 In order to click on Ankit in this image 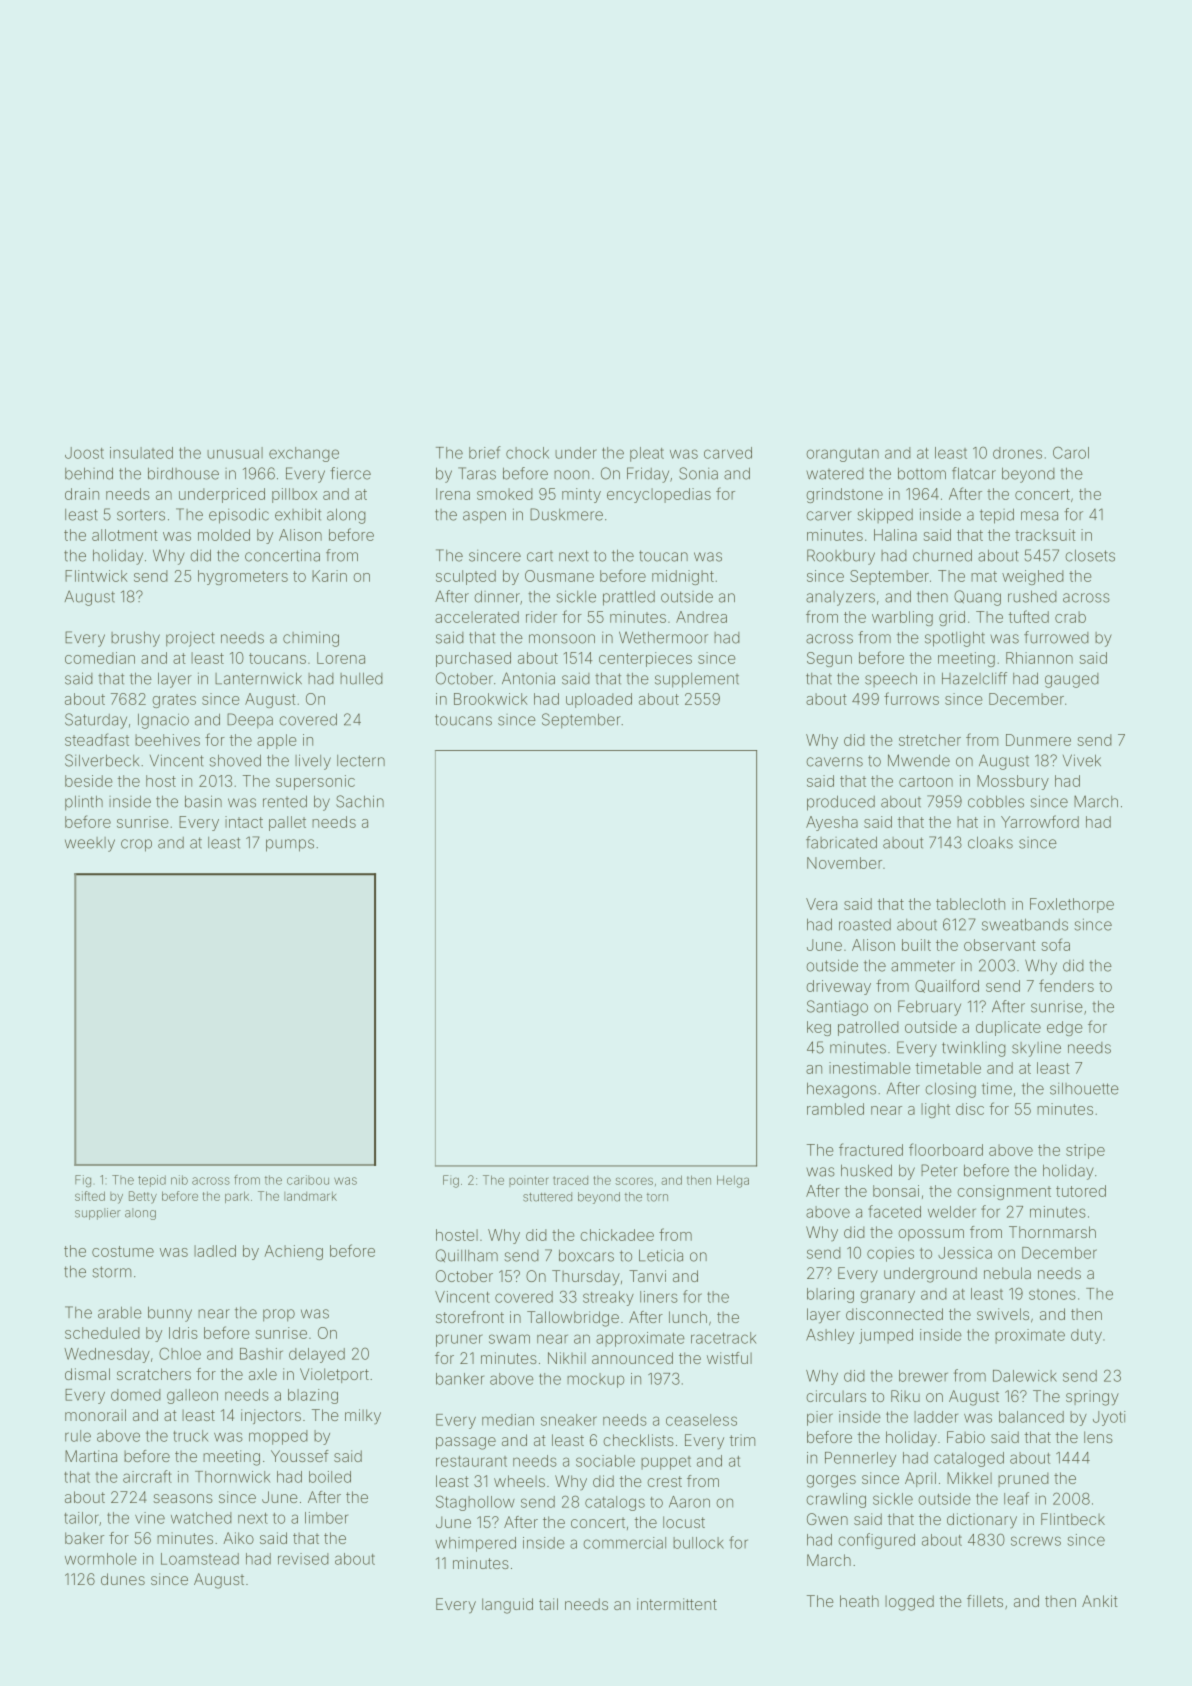, I will do `click(1100, 1601)`.
